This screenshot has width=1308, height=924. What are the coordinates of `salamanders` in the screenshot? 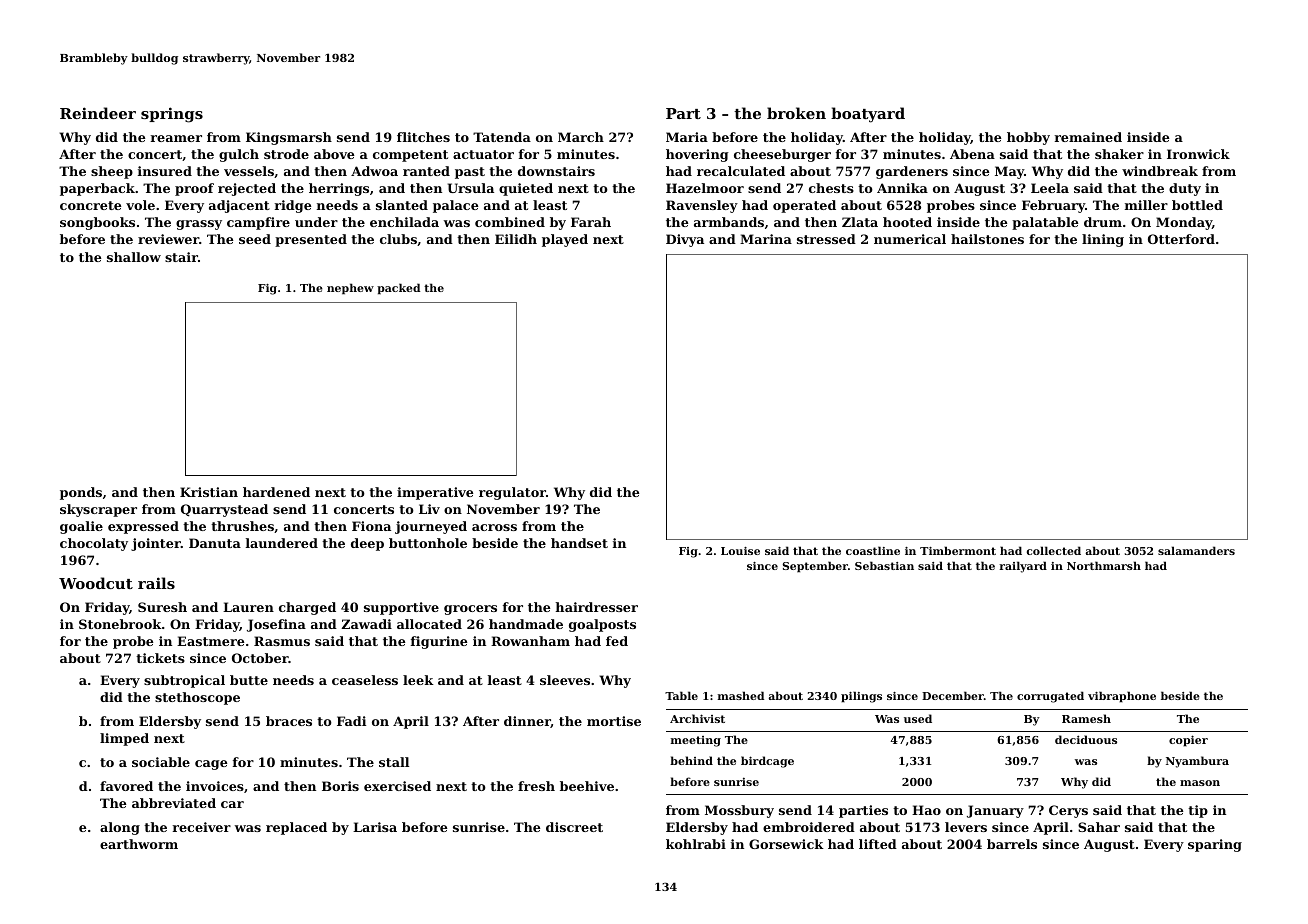 It's located at (1196, 550).
